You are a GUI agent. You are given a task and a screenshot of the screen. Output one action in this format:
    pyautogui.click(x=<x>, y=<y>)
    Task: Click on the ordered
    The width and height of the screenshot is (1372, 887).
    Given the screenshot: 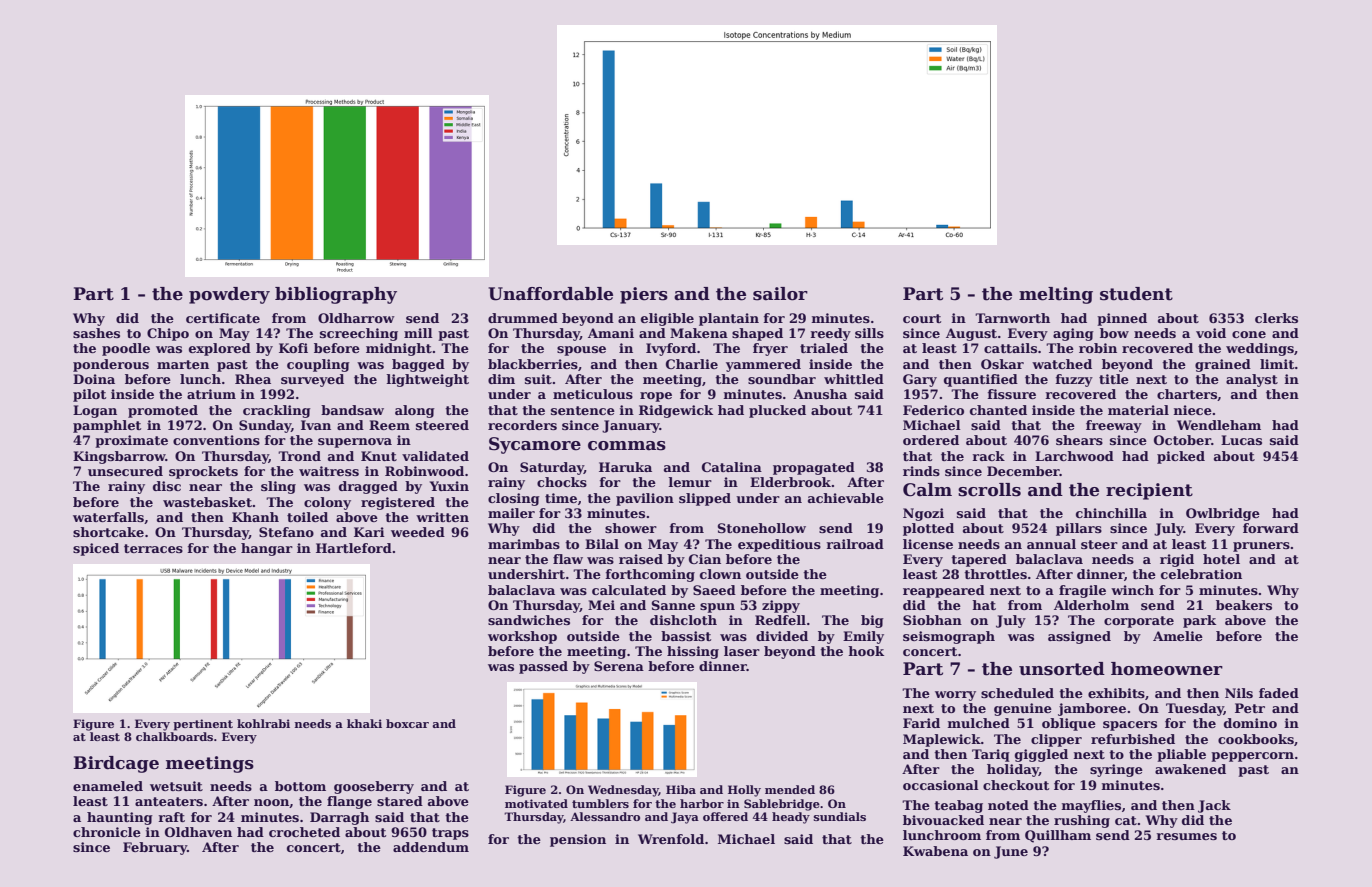 What is the action you would take?
    pyautogui.click(x=931, y=440)
